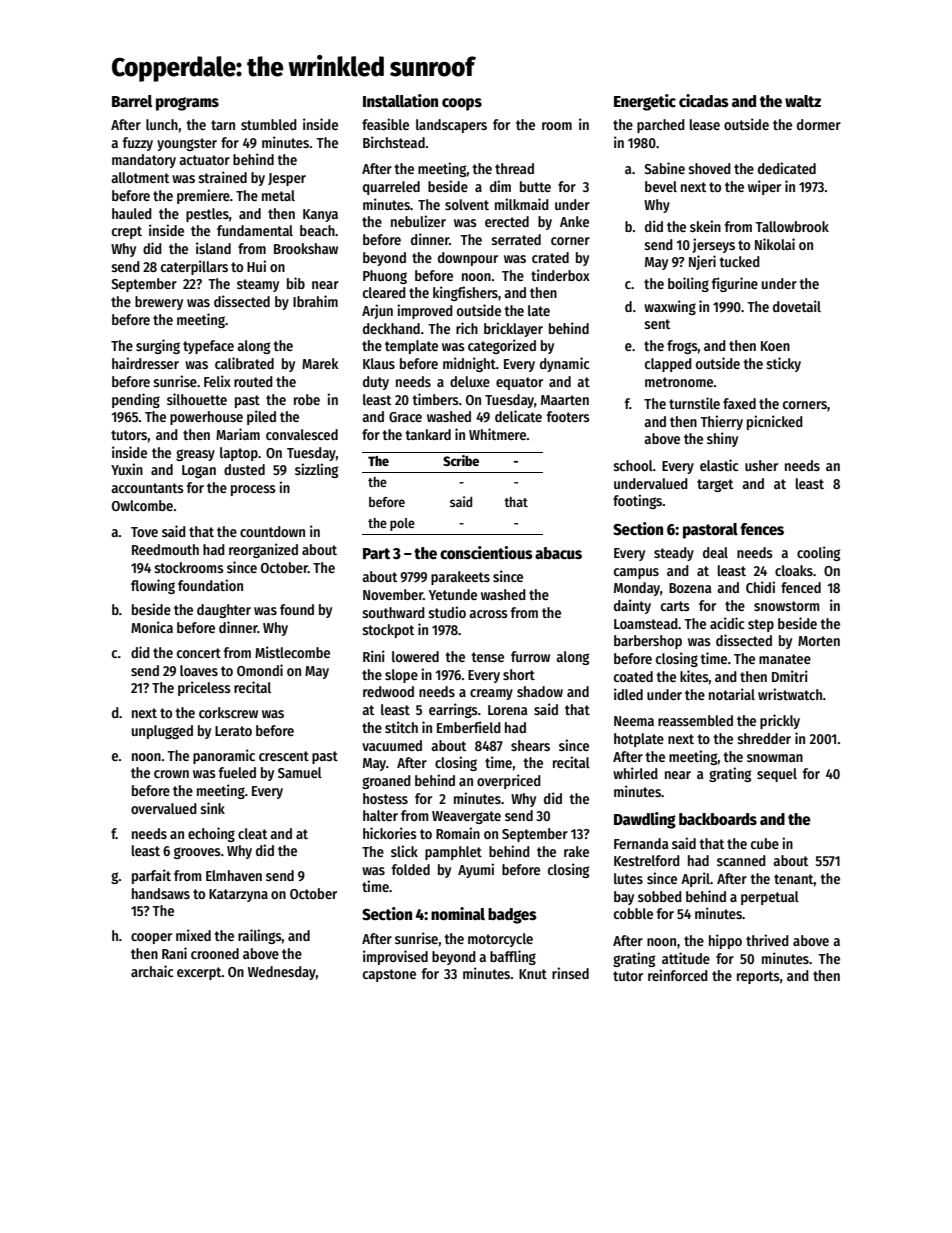  I want to click on Koen, so click(775, 346).
